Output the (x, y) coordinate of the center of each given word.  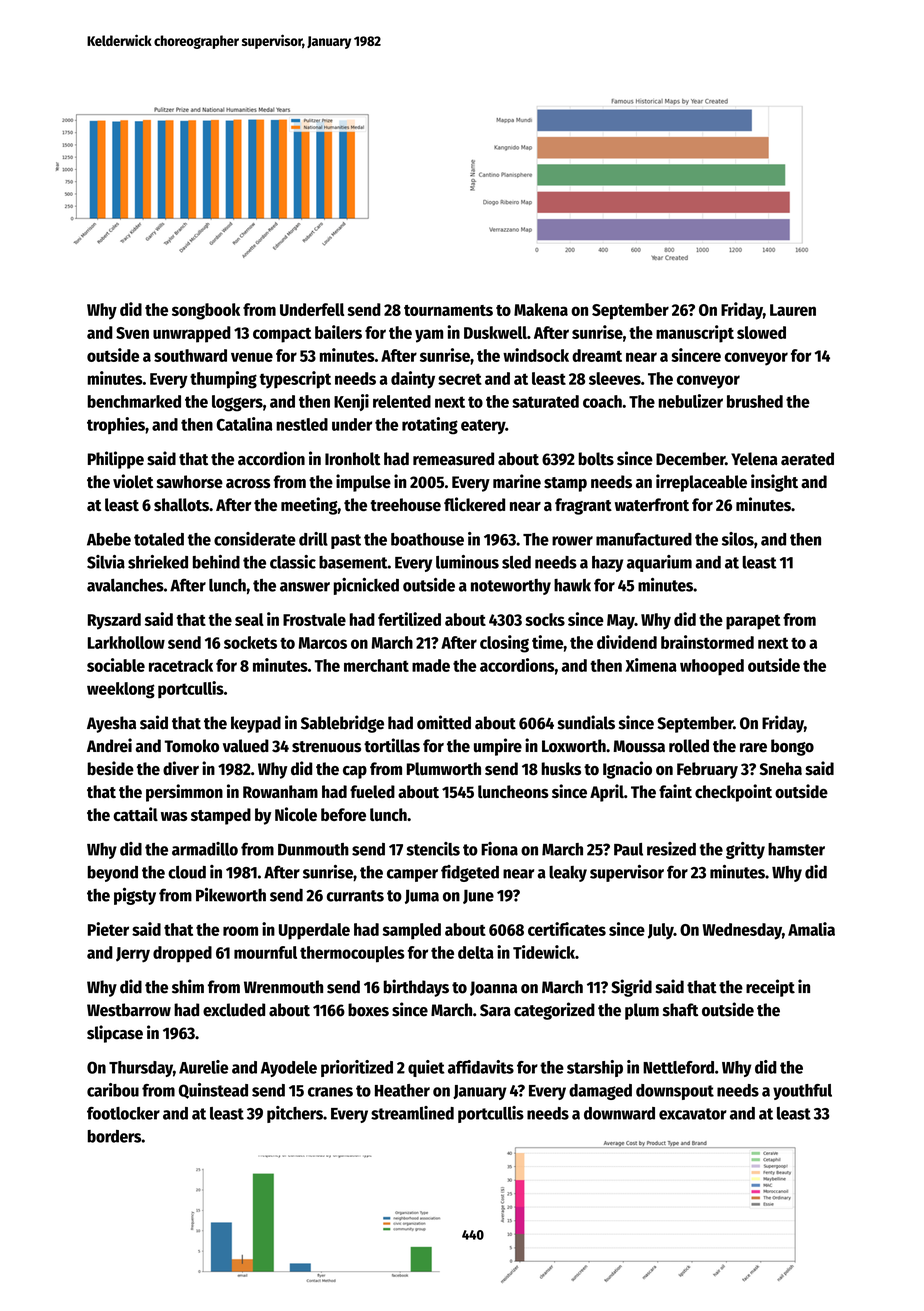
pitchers (295, 1114)
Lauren (793, 310)
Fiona (499, 849)
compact (282, 335)
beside (110, 768)
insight (774, 483)
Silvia (106, 562)
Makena (541, 309)
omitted (444, 722)
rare (753, 748)
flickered (474, 504)
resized (671, 849)
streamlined (412, 1113)
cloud (187, 872)
